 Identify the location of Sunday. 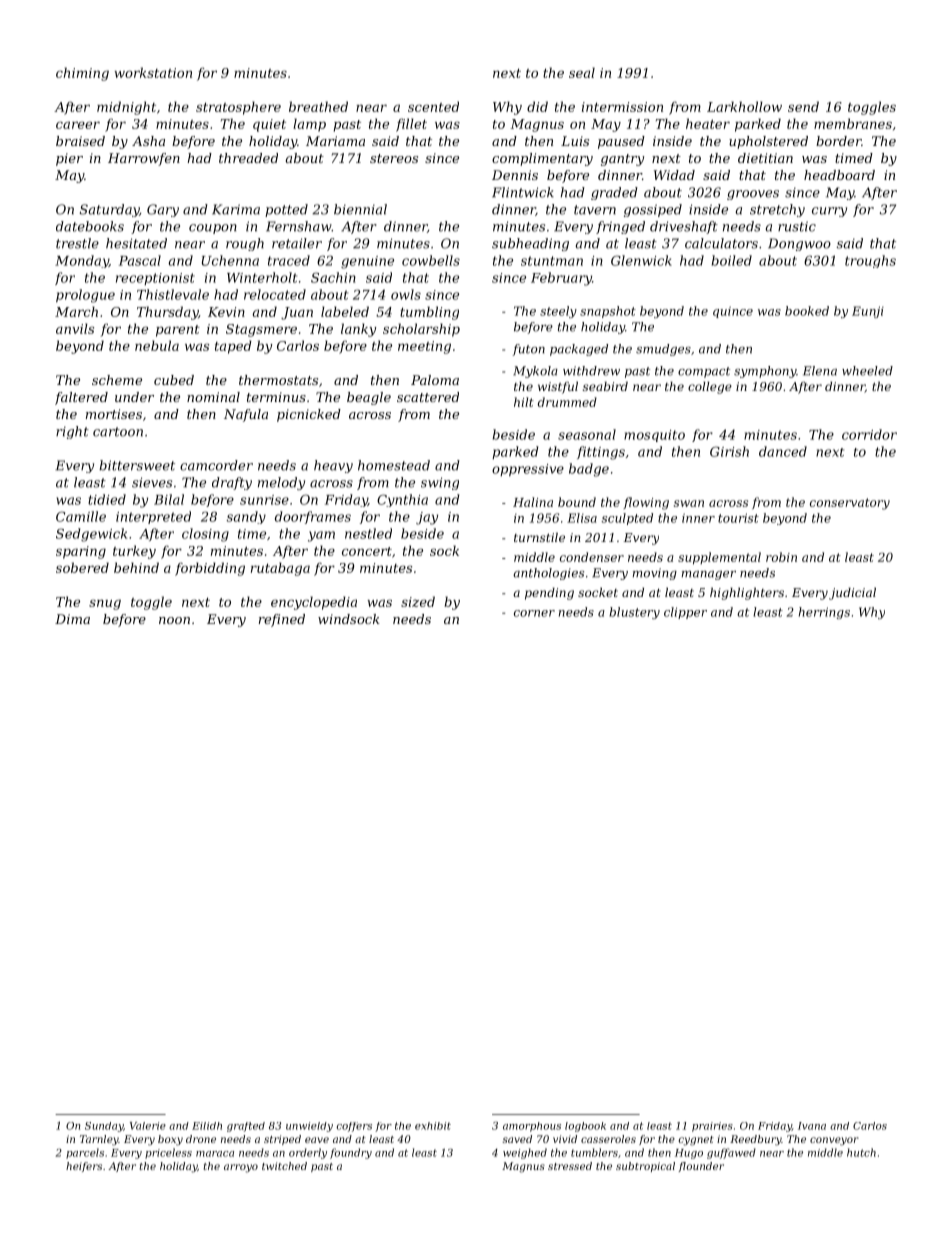
(104, 1127).
